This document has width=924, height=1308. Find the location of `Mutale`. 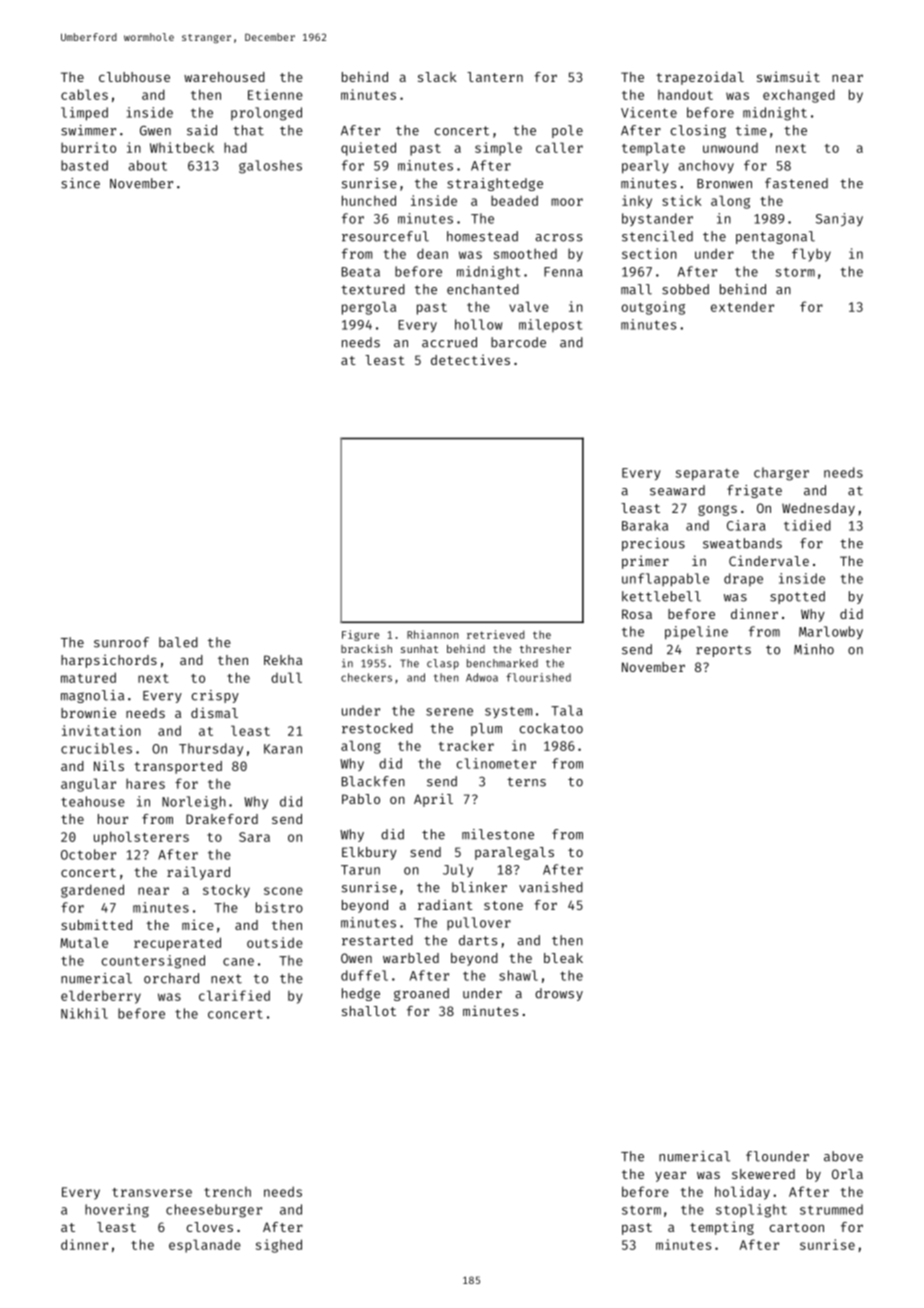

Mutale is located at coordinates (84, 942).
